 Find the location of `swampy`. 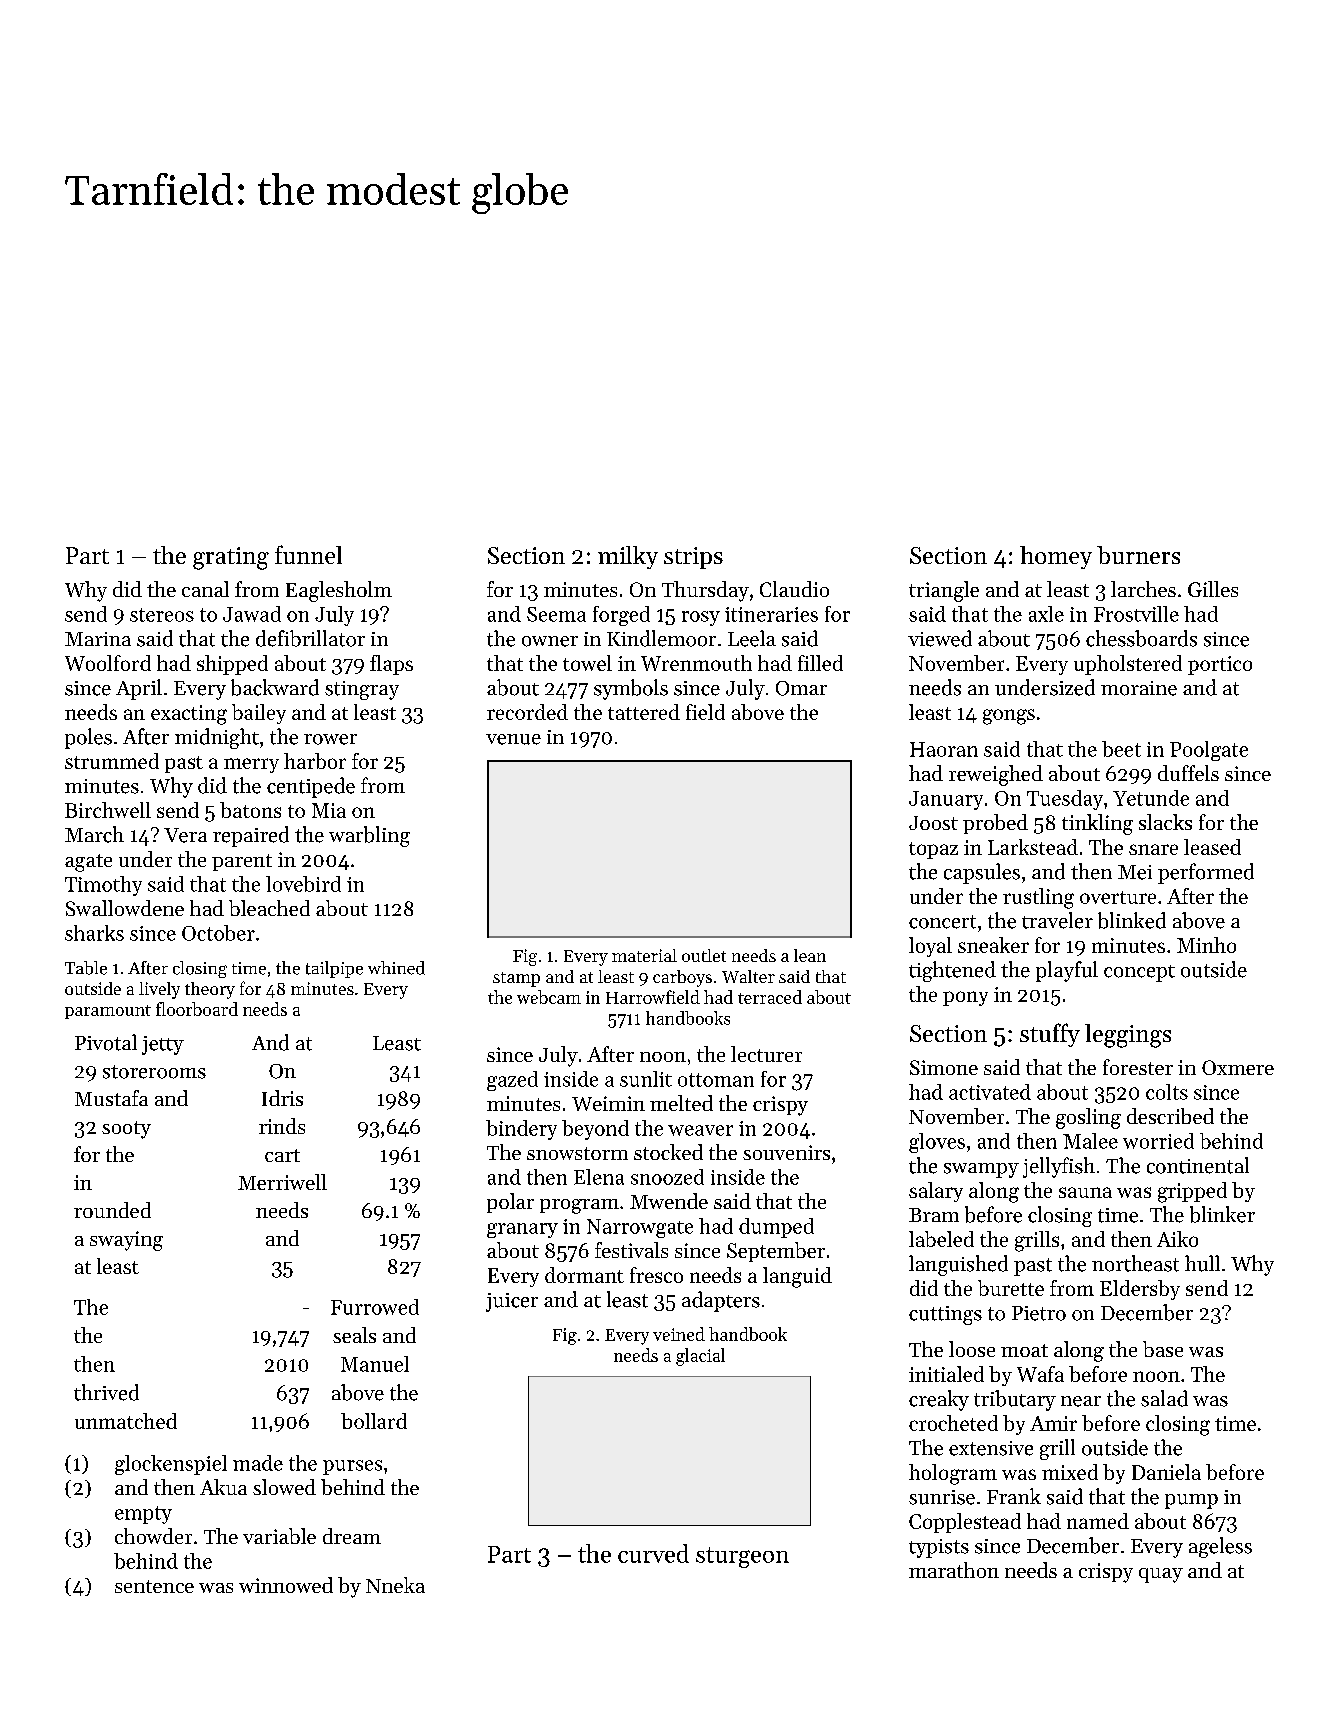

swampy is located at coordinates (981, 1170).
